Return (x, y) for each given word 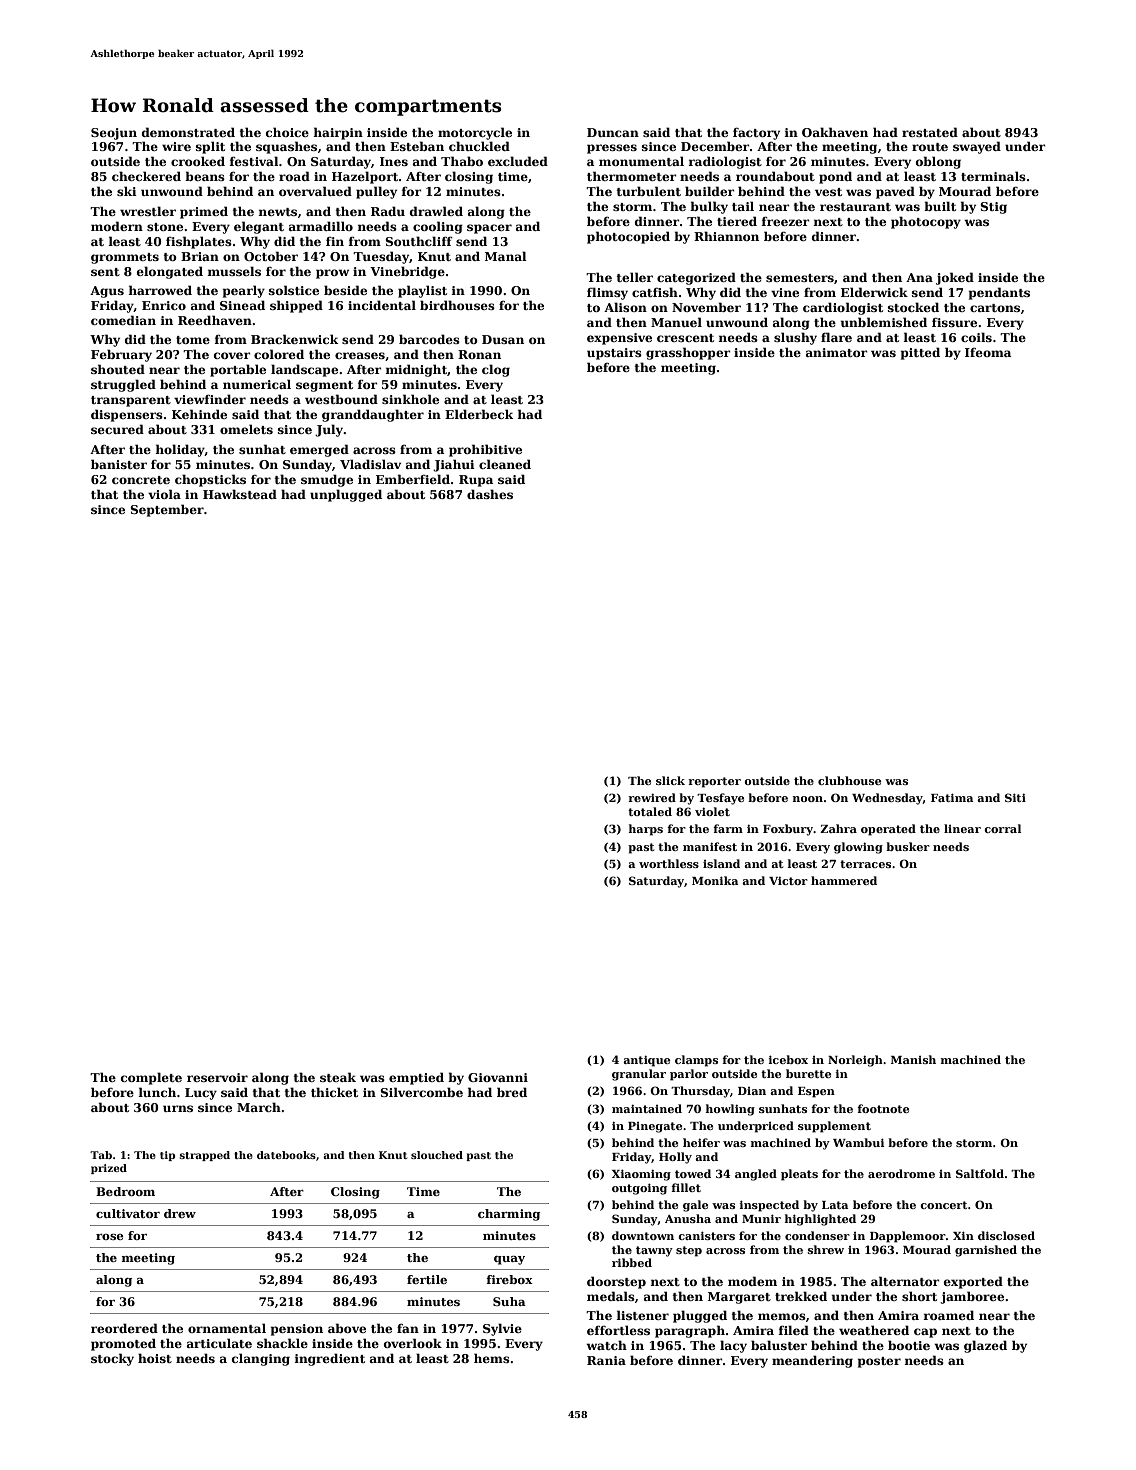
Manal (506, 256)
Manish (913, 1059)
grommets (125, 258)
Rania (606, 1360)
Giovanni (498, 1077)
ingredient (329, 1359)
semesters (800, 278)
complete (151, 1078)
